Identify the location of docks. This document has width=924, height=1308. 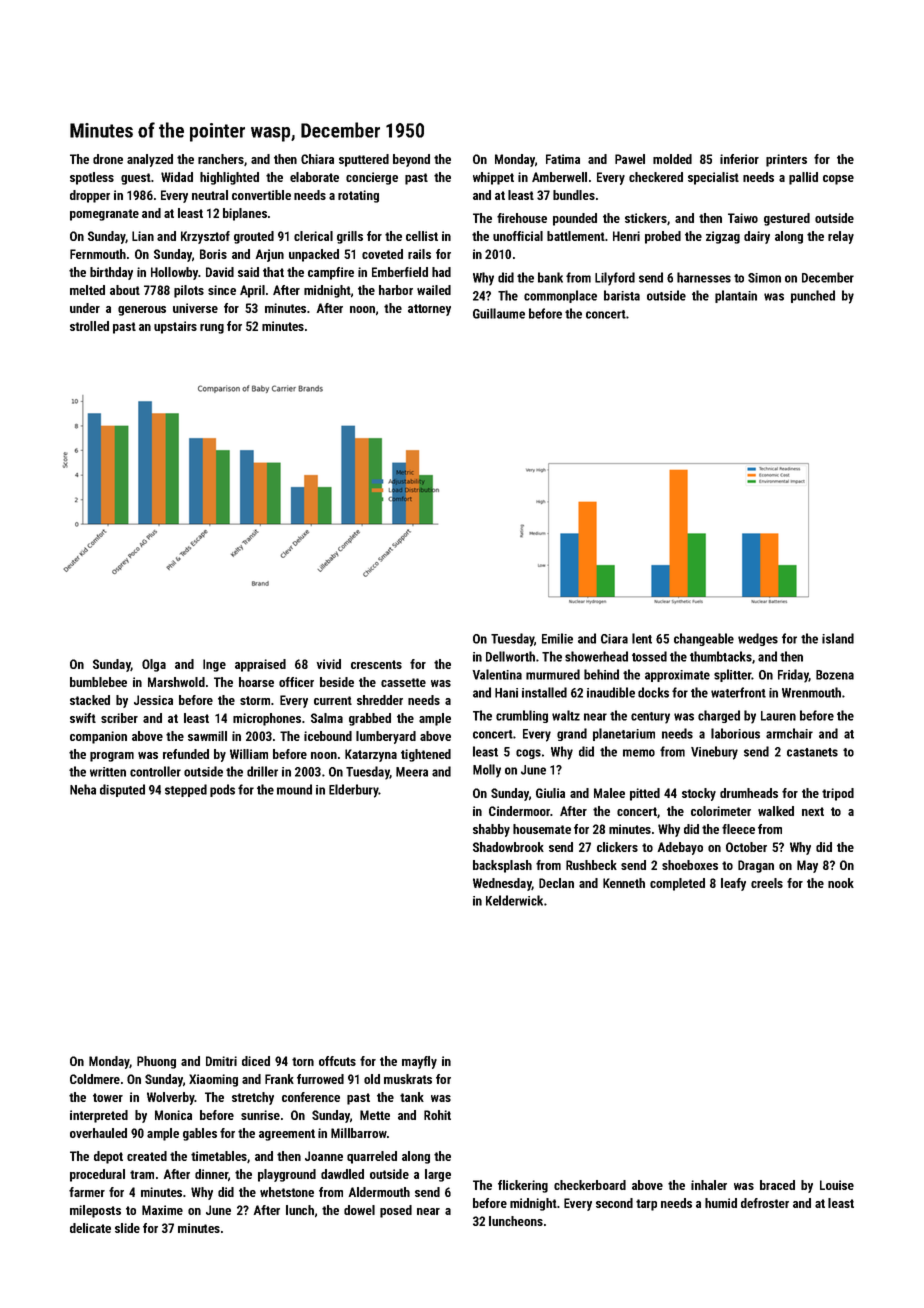
(653, 692).
